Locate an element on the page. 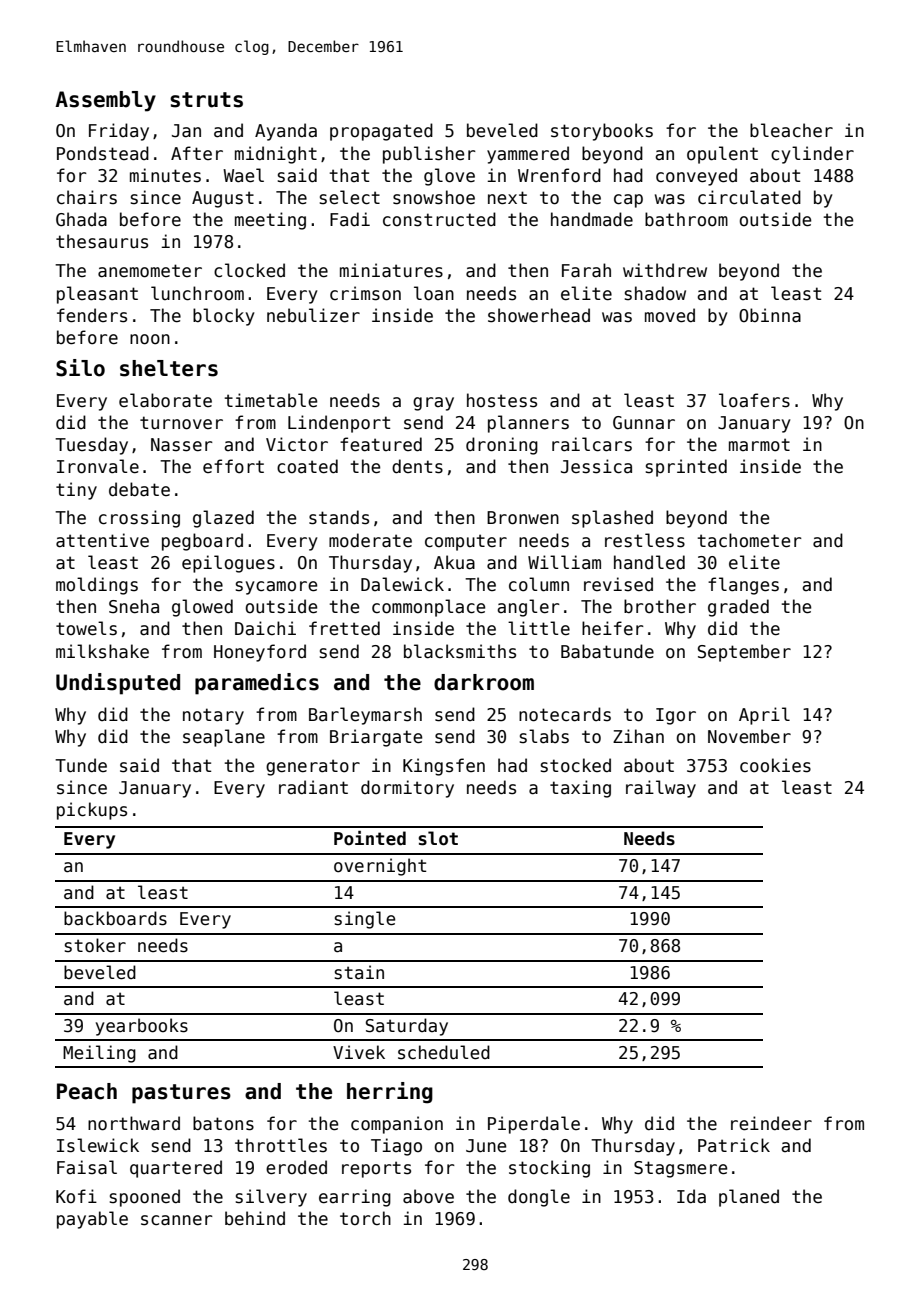 This image has width=924, height=1308. towels is located at coordinates (86, 628).
